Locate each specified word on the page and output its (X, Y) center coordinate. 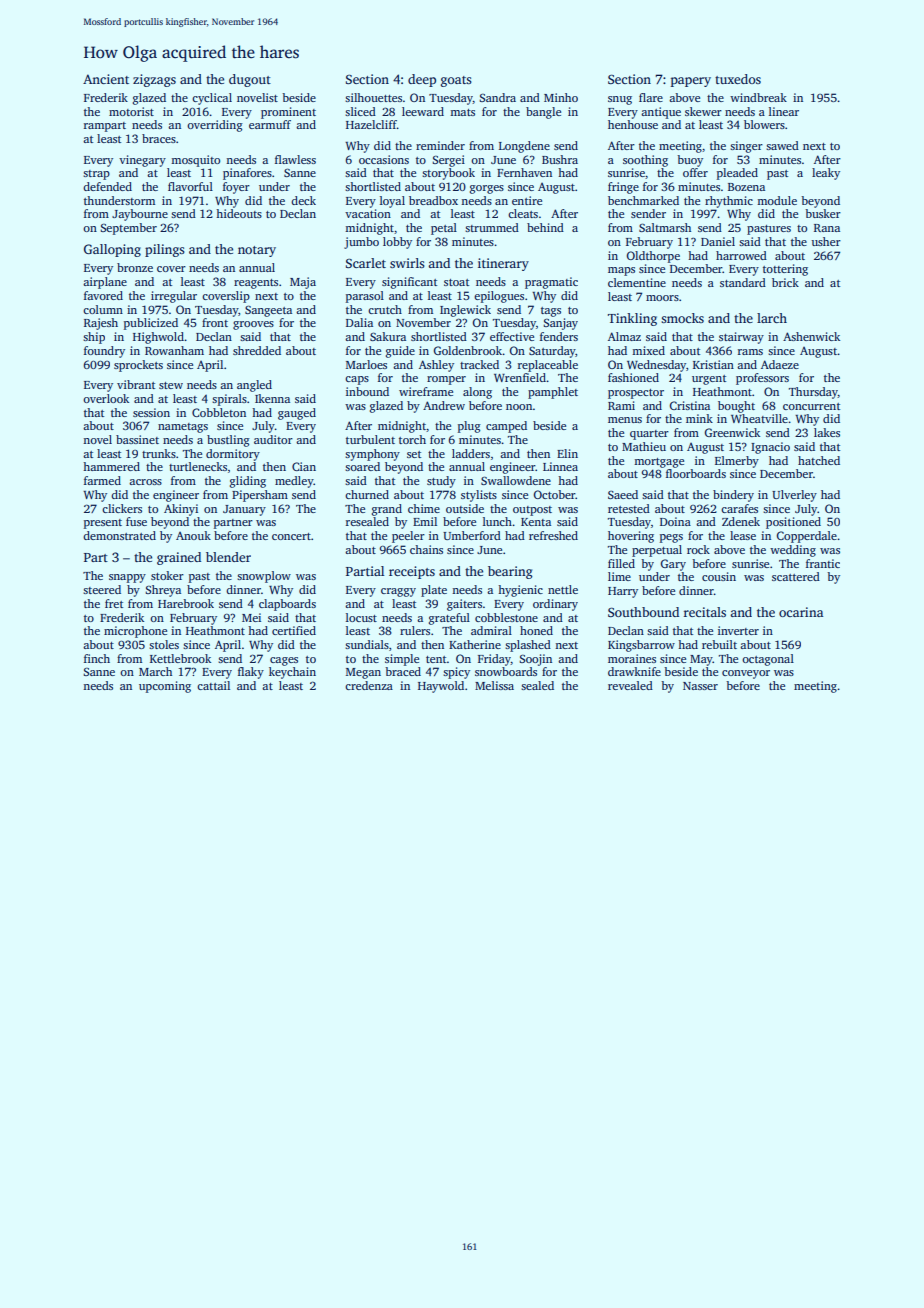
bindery (733, 496)
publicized (151, 324)
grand (387, 510)
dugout (250, 80)
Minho (561, 97)
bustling (228, 441)
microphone (135, 632)
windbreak (758, 97)
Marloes (366, 364)
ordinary (555, 605)
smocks (683, 318)
